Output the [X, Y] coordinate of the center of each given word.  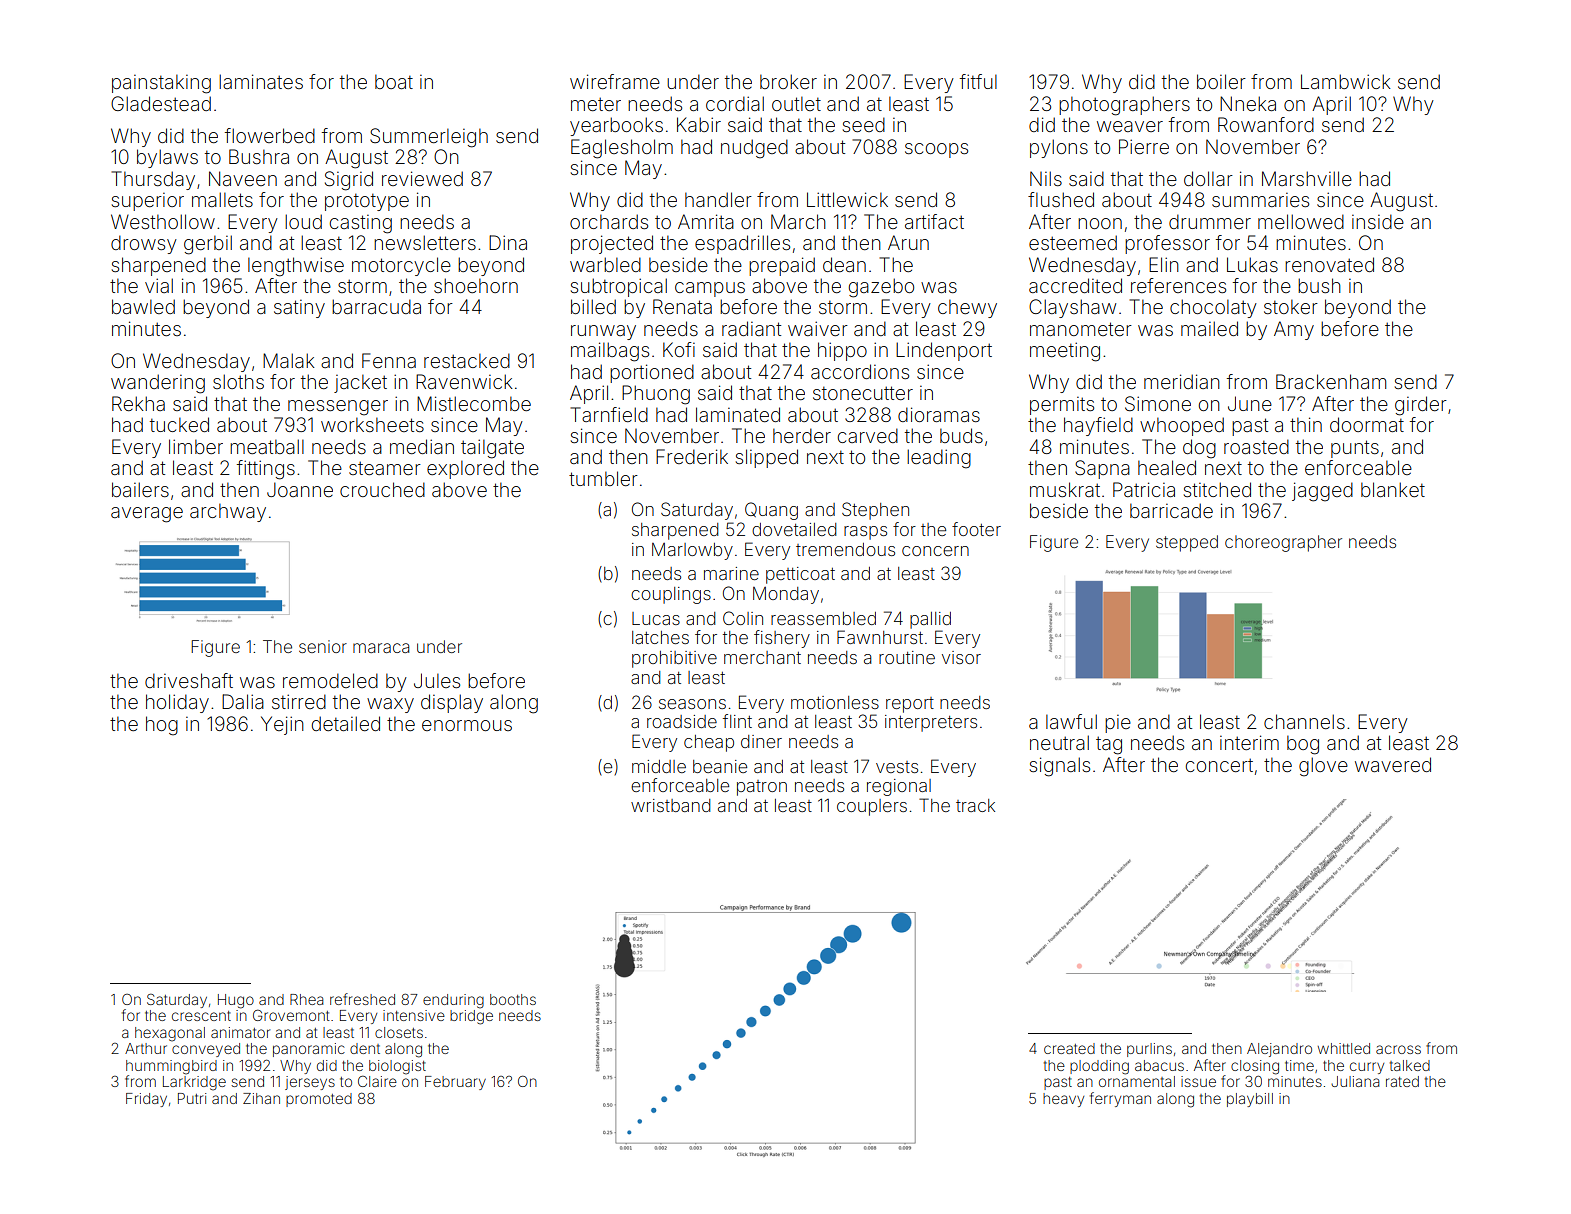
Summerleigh [429, 138]
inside [1378, 221]
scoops [936, 150]
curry [1367, 1068]
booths [513, 999]
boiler [1221, 81]
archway [228, 512]
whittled [1344, 1048]
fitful [978, 81]
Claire [377, 1081]
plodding [1099, 1067]
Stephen [875, 511]
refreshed [362, 999]
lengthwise [296, 267]
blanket [1393, 489]
